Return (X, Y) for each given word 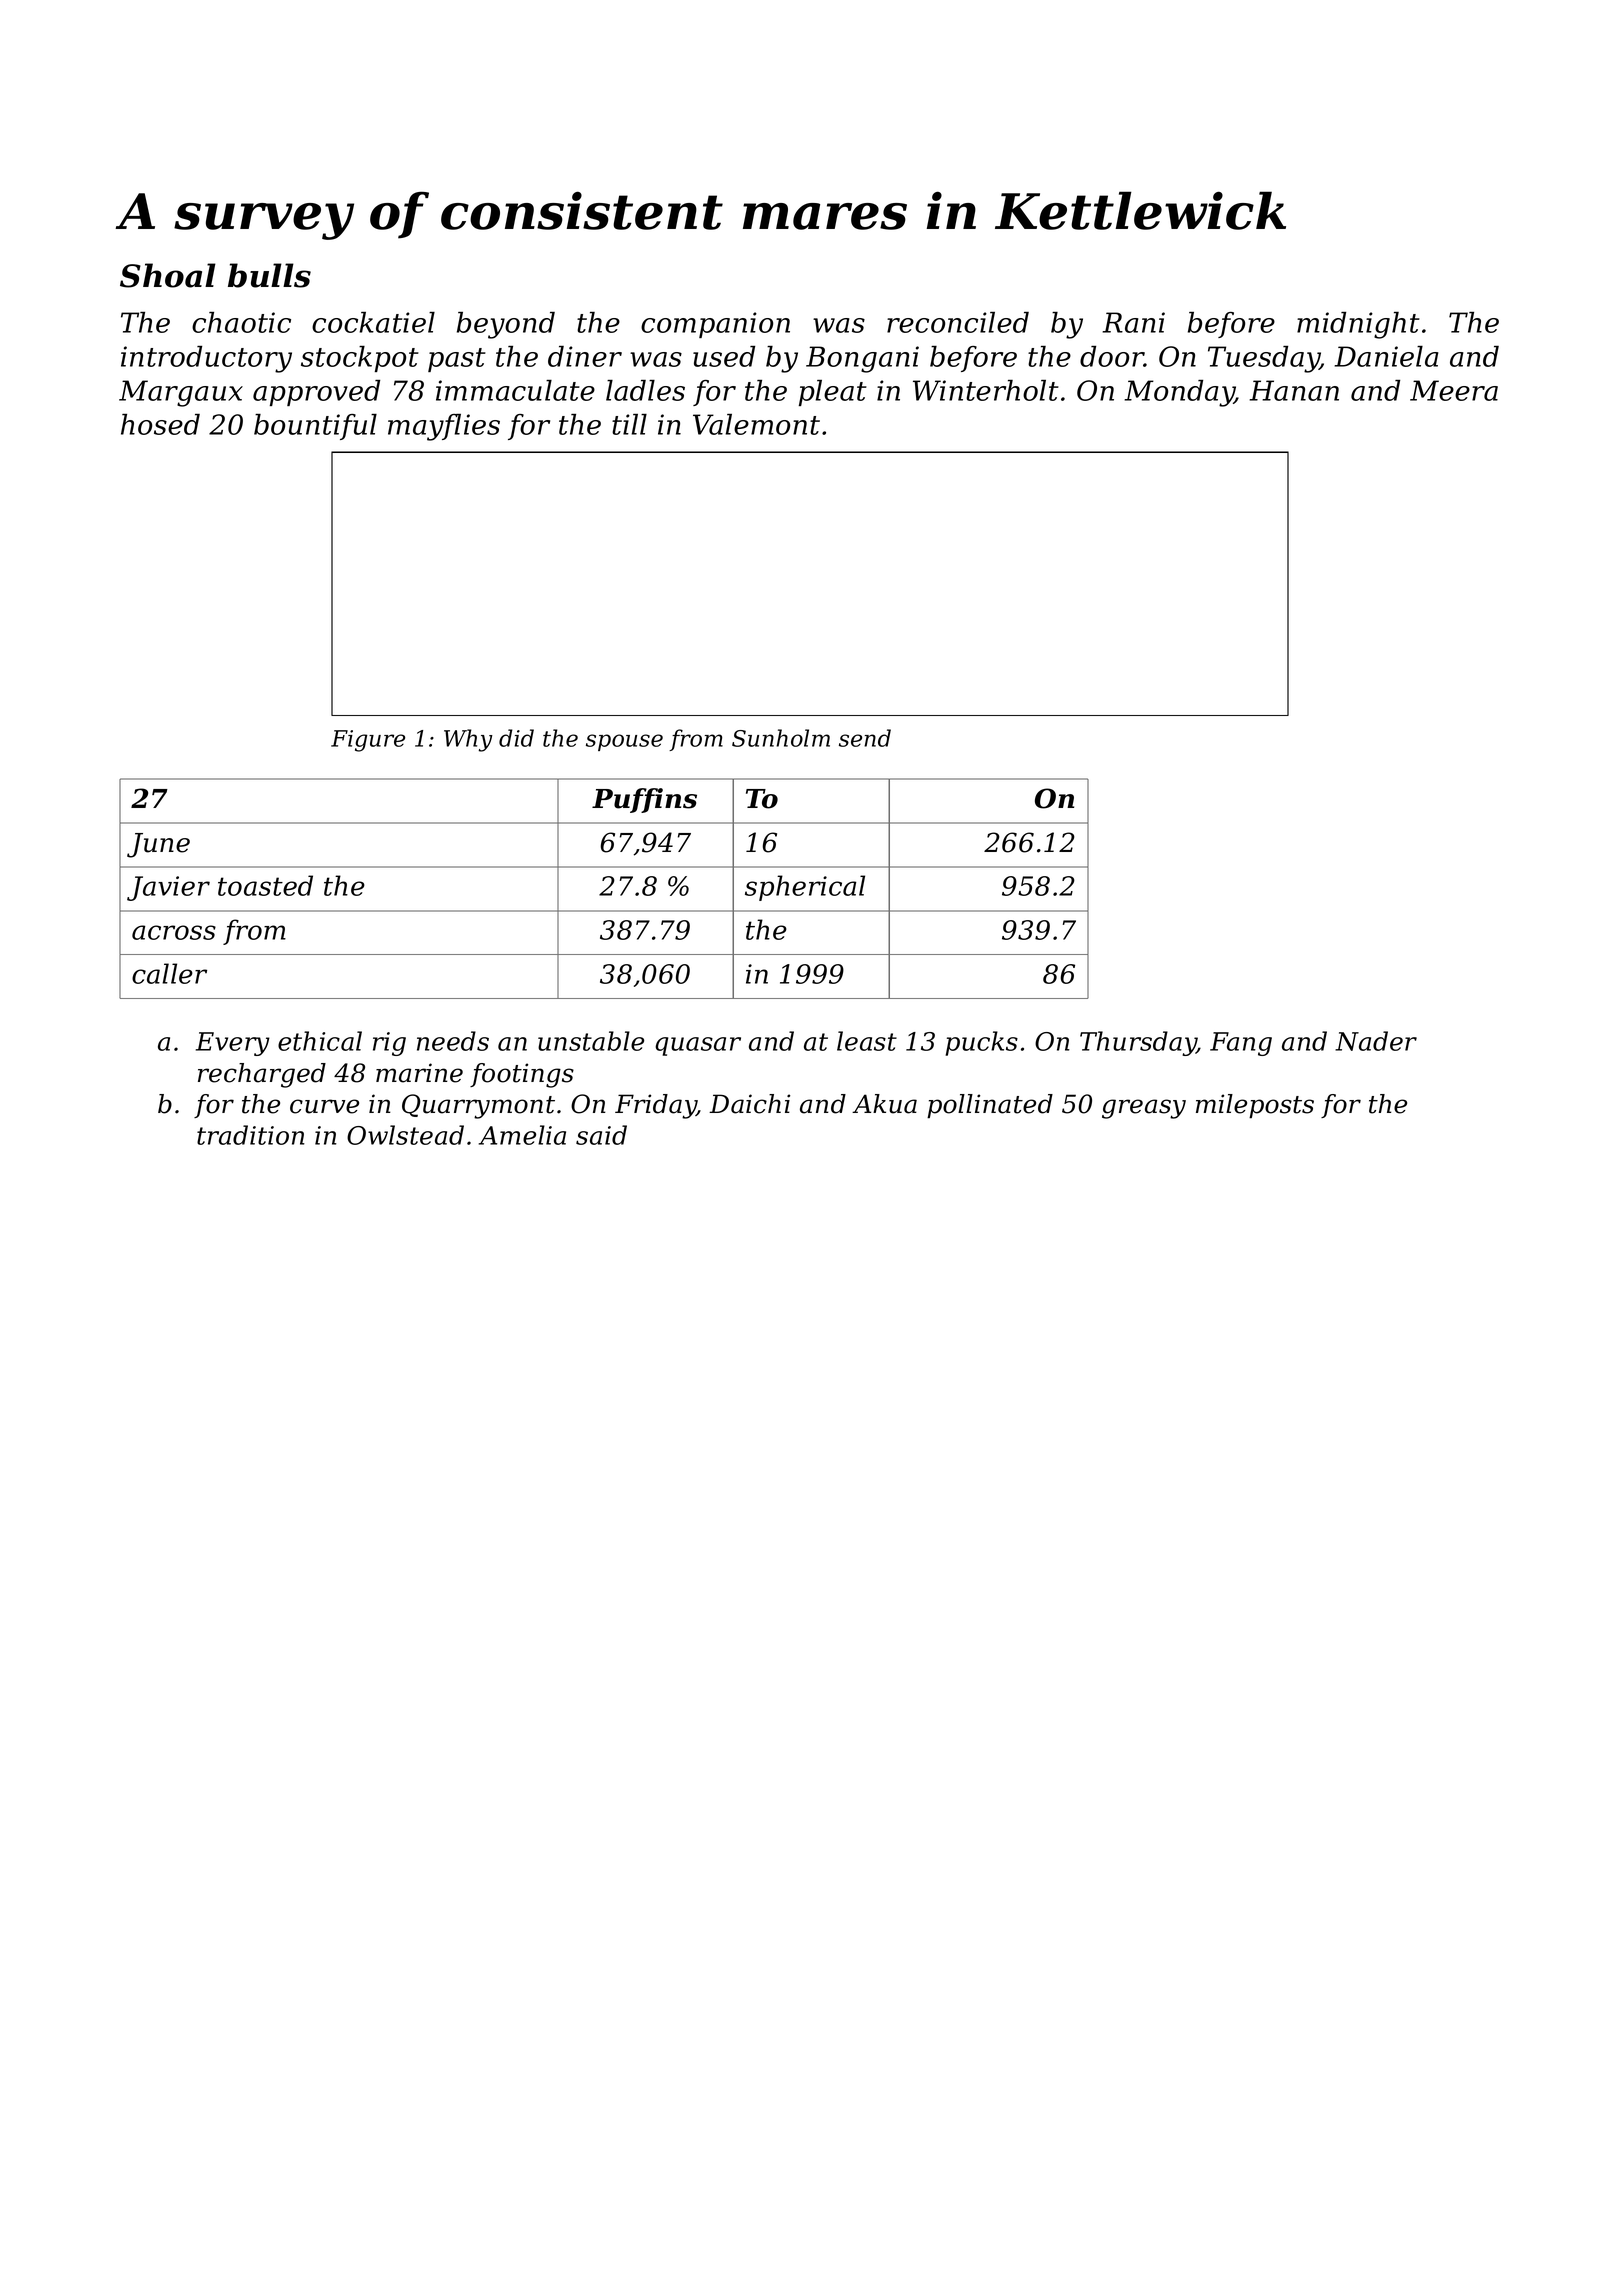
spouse (624, 742)
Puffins (644, 800)
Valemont (756, 424)
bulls (269, 275)
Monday (1179, 393)
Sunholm (781, 738)
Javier (168, 888)
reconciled (958, 322)
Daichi (749, 1104)
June (158, 845)
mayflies (444, 427)
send (865, 738)
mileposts (1255, 1106)
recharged (262, 1075)
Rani (1133, 322)
